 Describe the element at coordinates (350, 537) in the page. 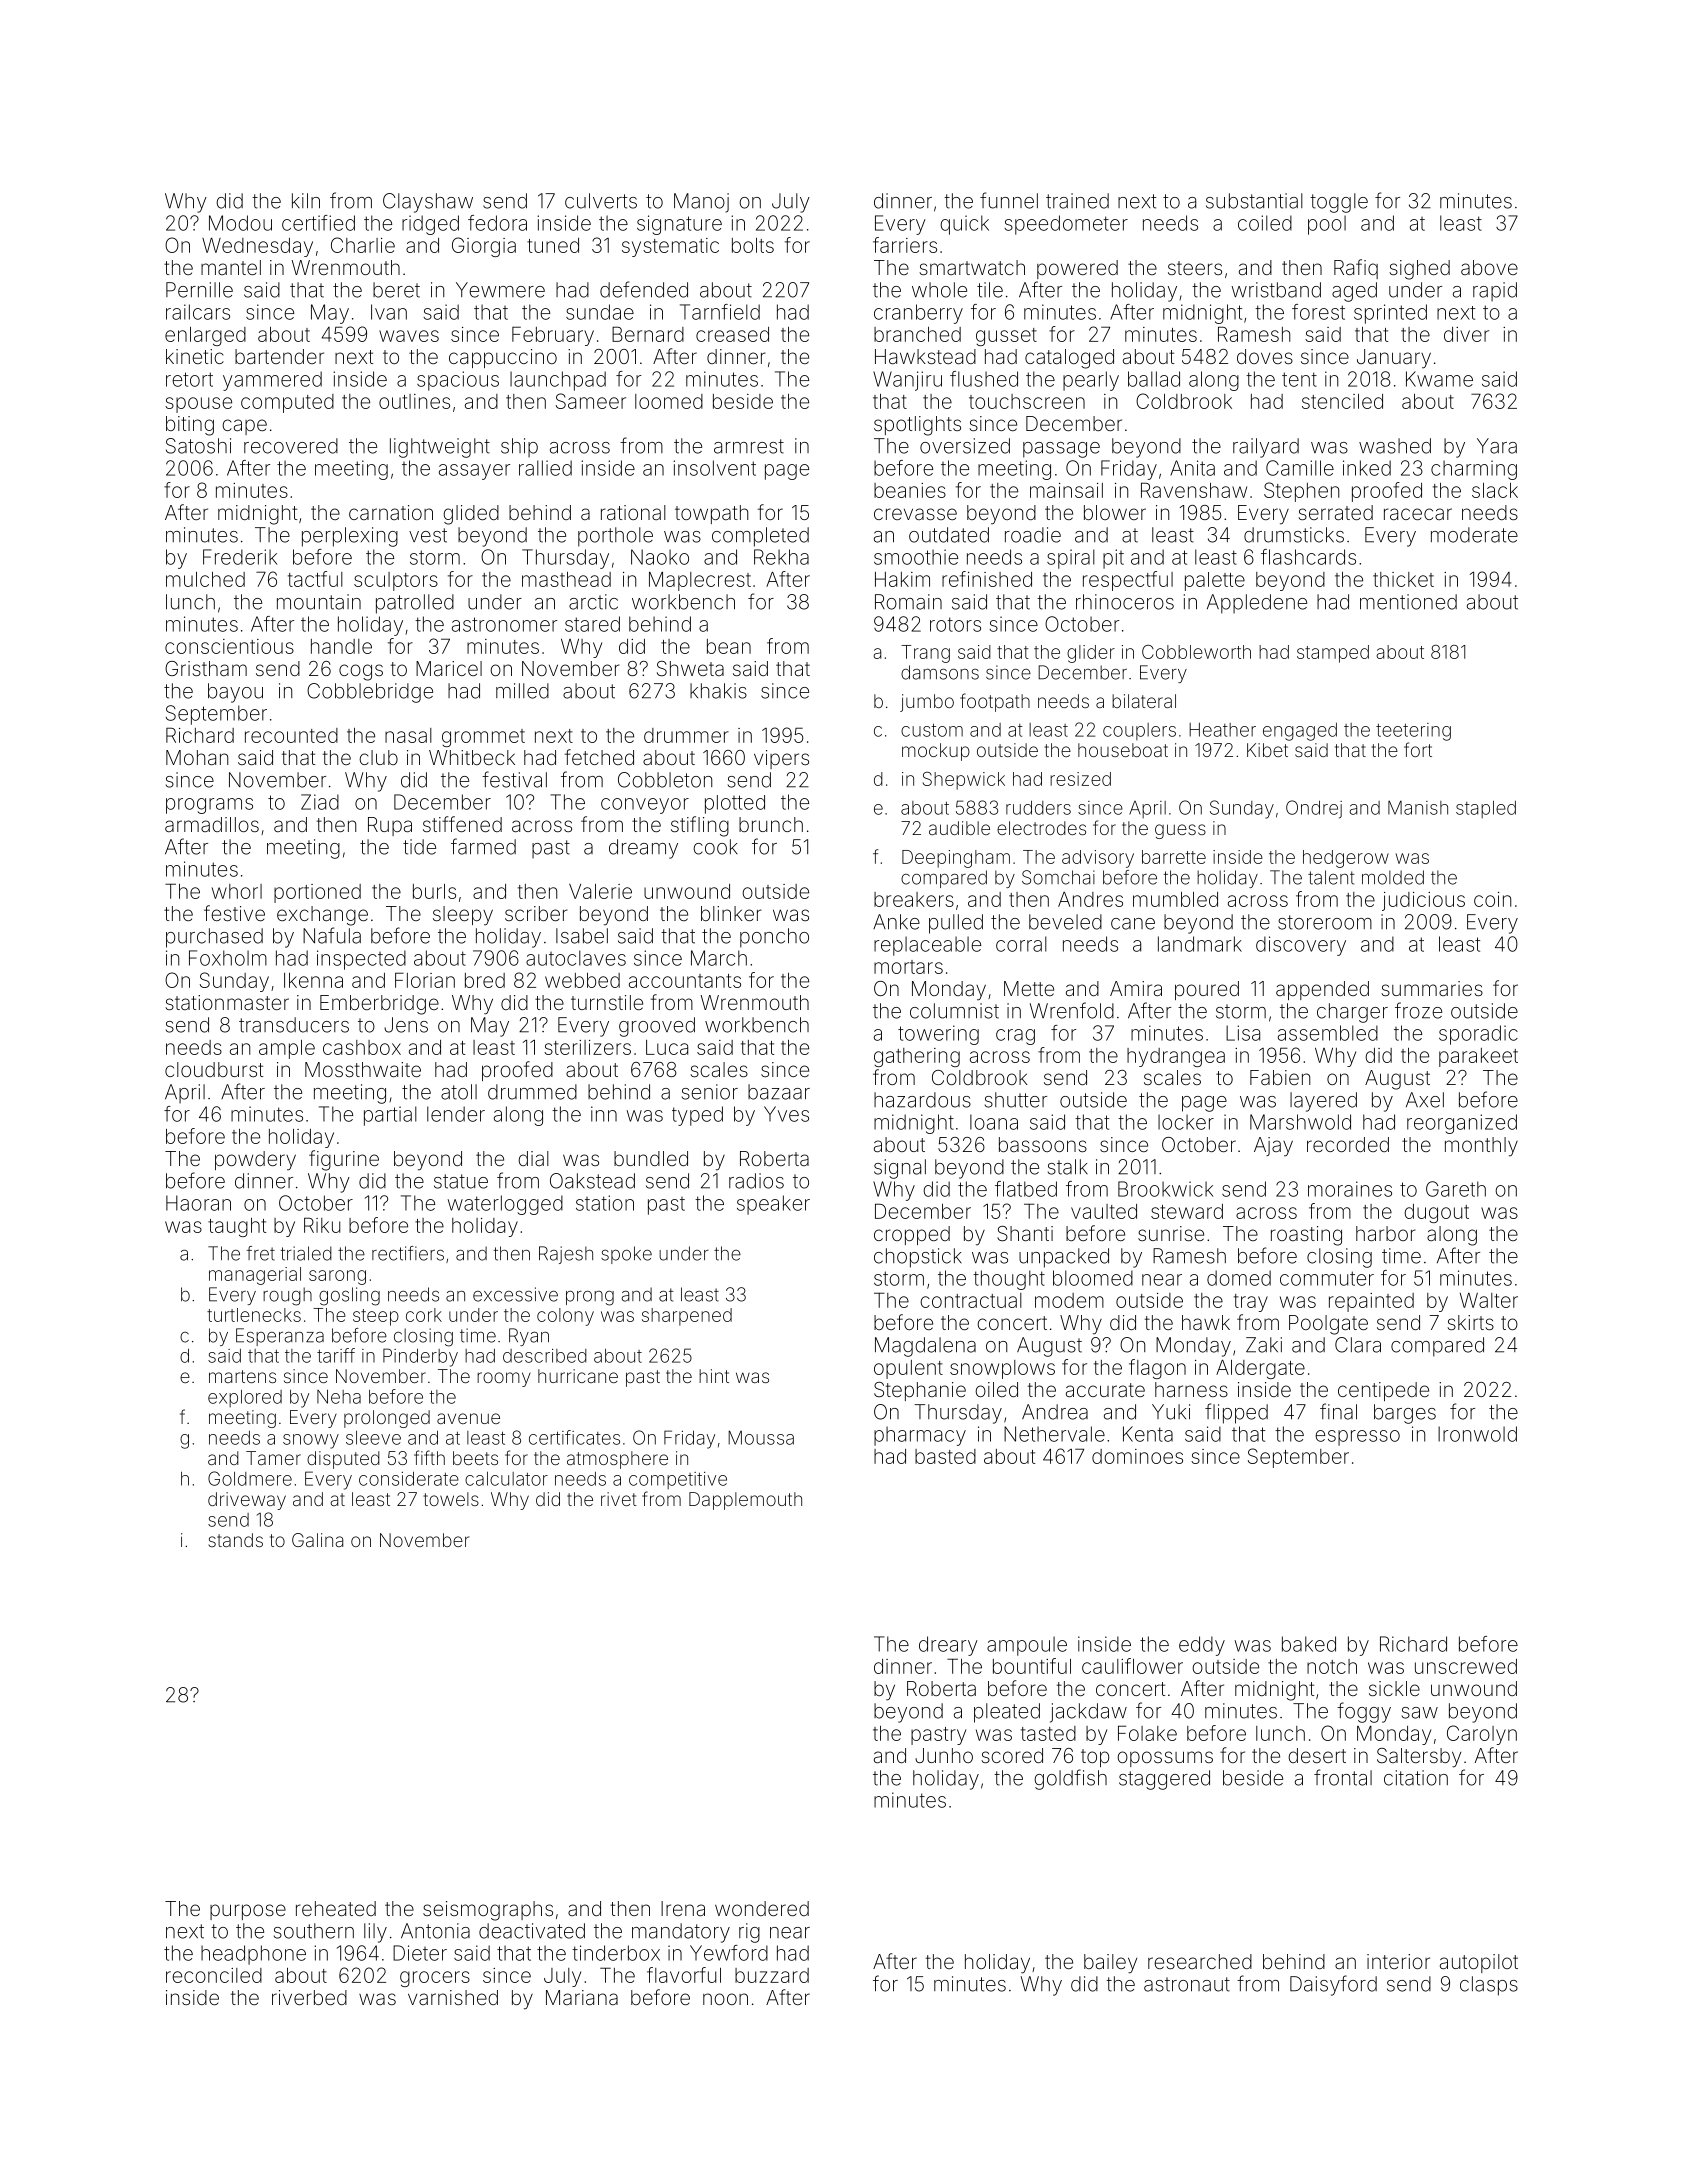

I see `perplexing` at that location.
